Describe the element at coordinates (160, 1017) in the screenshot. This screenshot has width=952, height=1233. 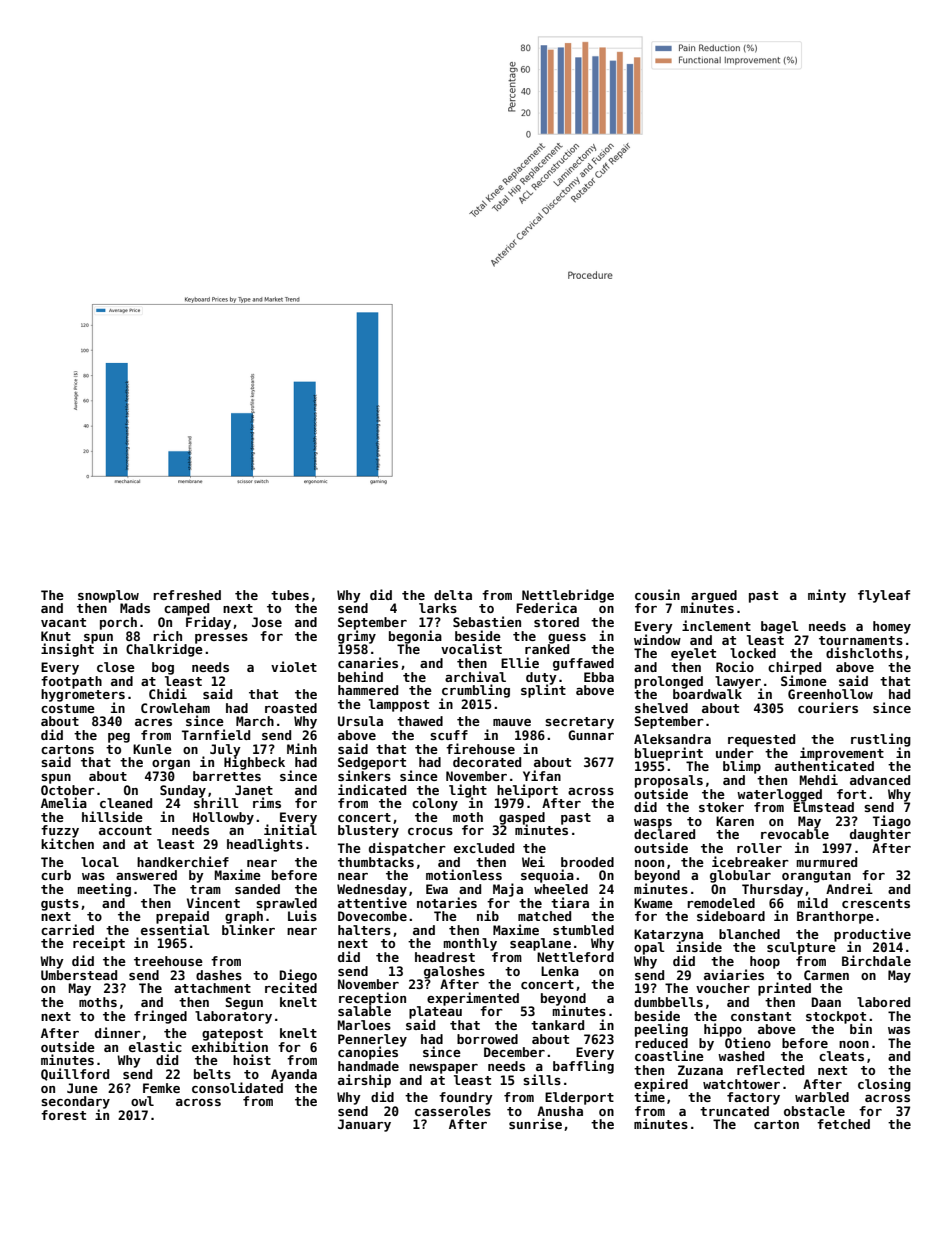
I see `fringed` at that location.
